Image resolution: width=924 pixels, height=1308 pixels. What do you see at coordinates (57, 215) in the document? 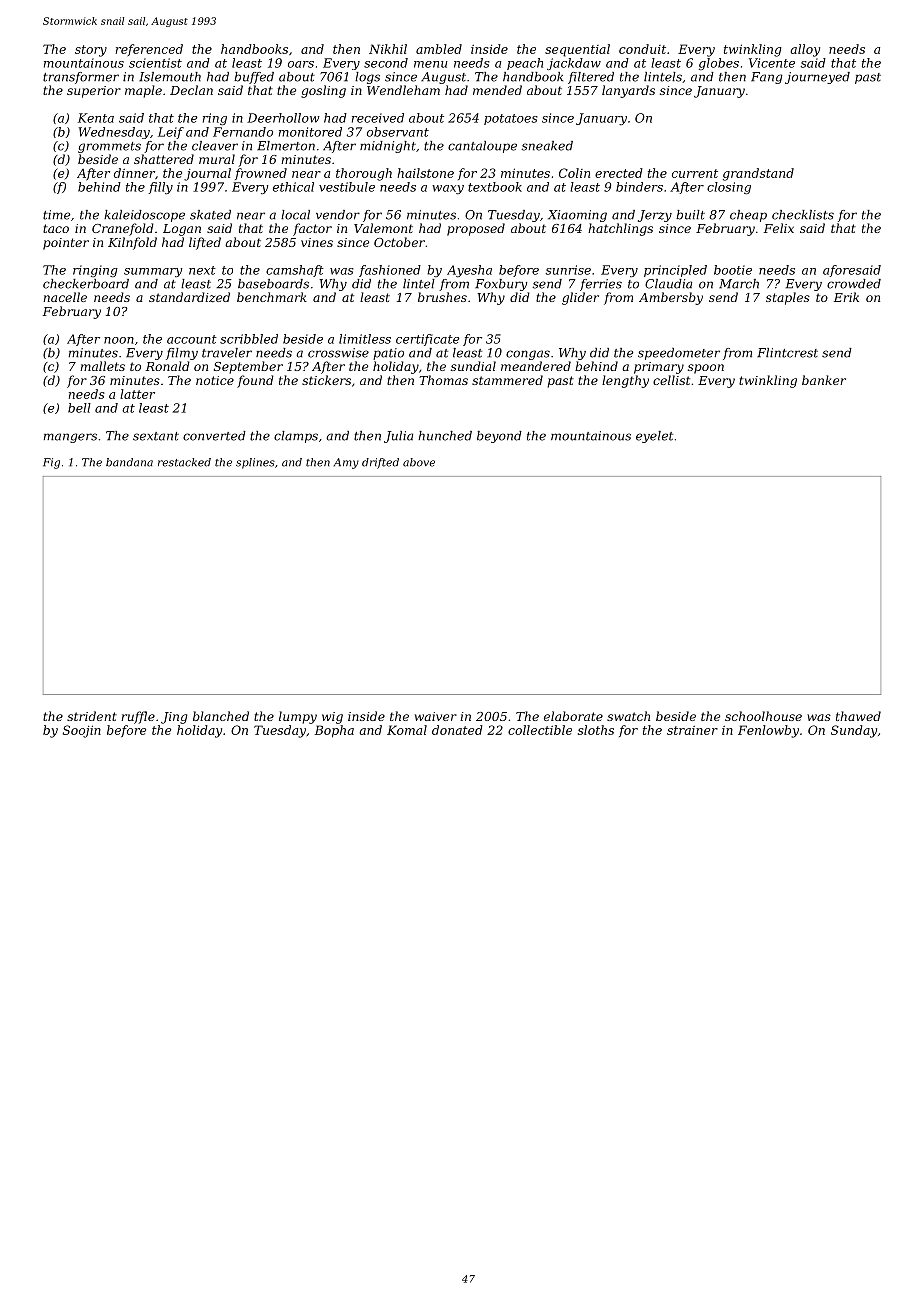
I see `time` at bounding box center [57, 215].
